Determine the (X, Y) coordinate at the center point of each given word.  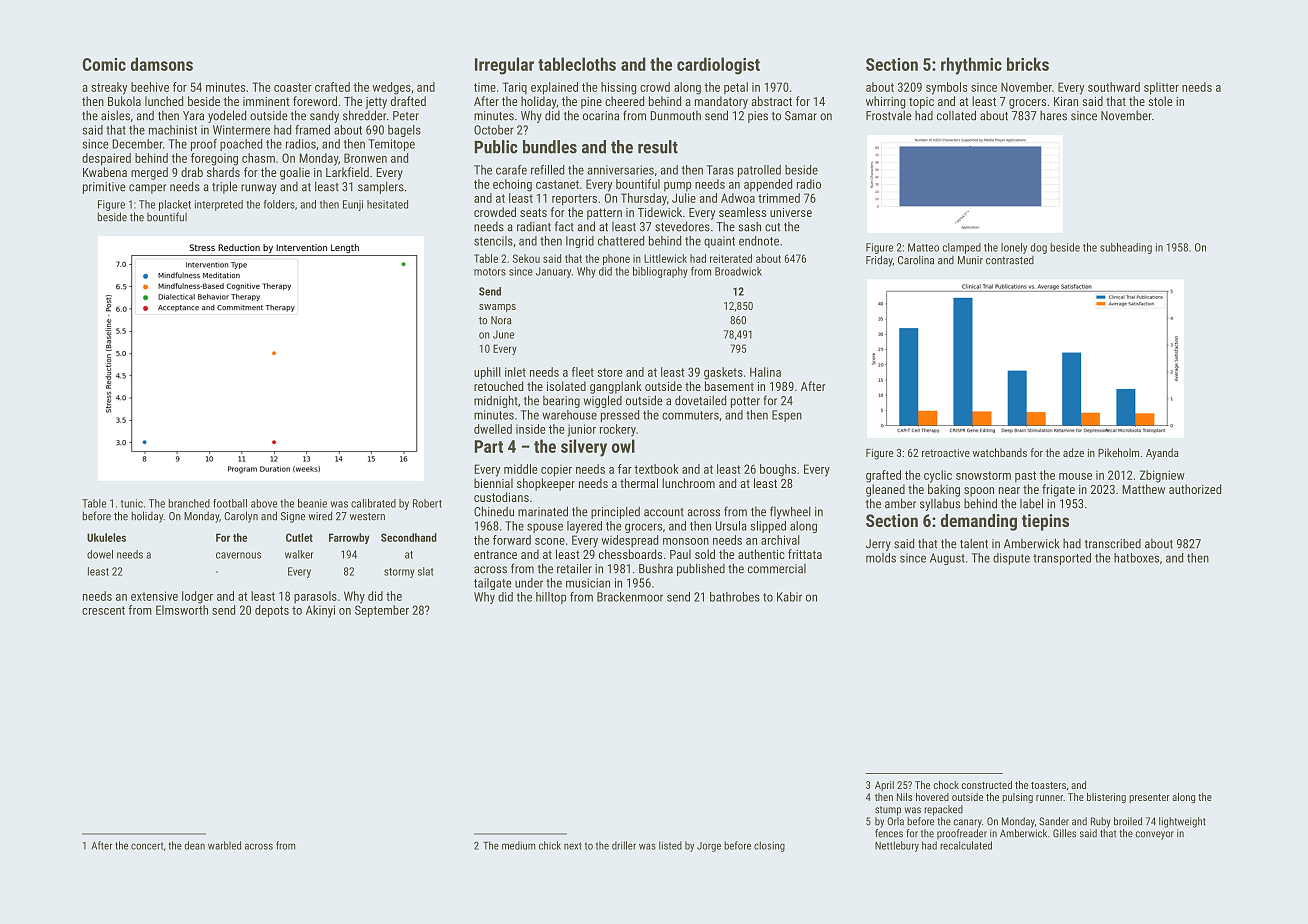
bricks (1028, 64)
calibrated (373, 503)
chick (550, 845)
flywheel (790, 512)
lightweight (1182, 822)
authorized (1195, 489)
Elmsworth (182, 610)
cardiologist (718, 66)
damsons (162, 64)
